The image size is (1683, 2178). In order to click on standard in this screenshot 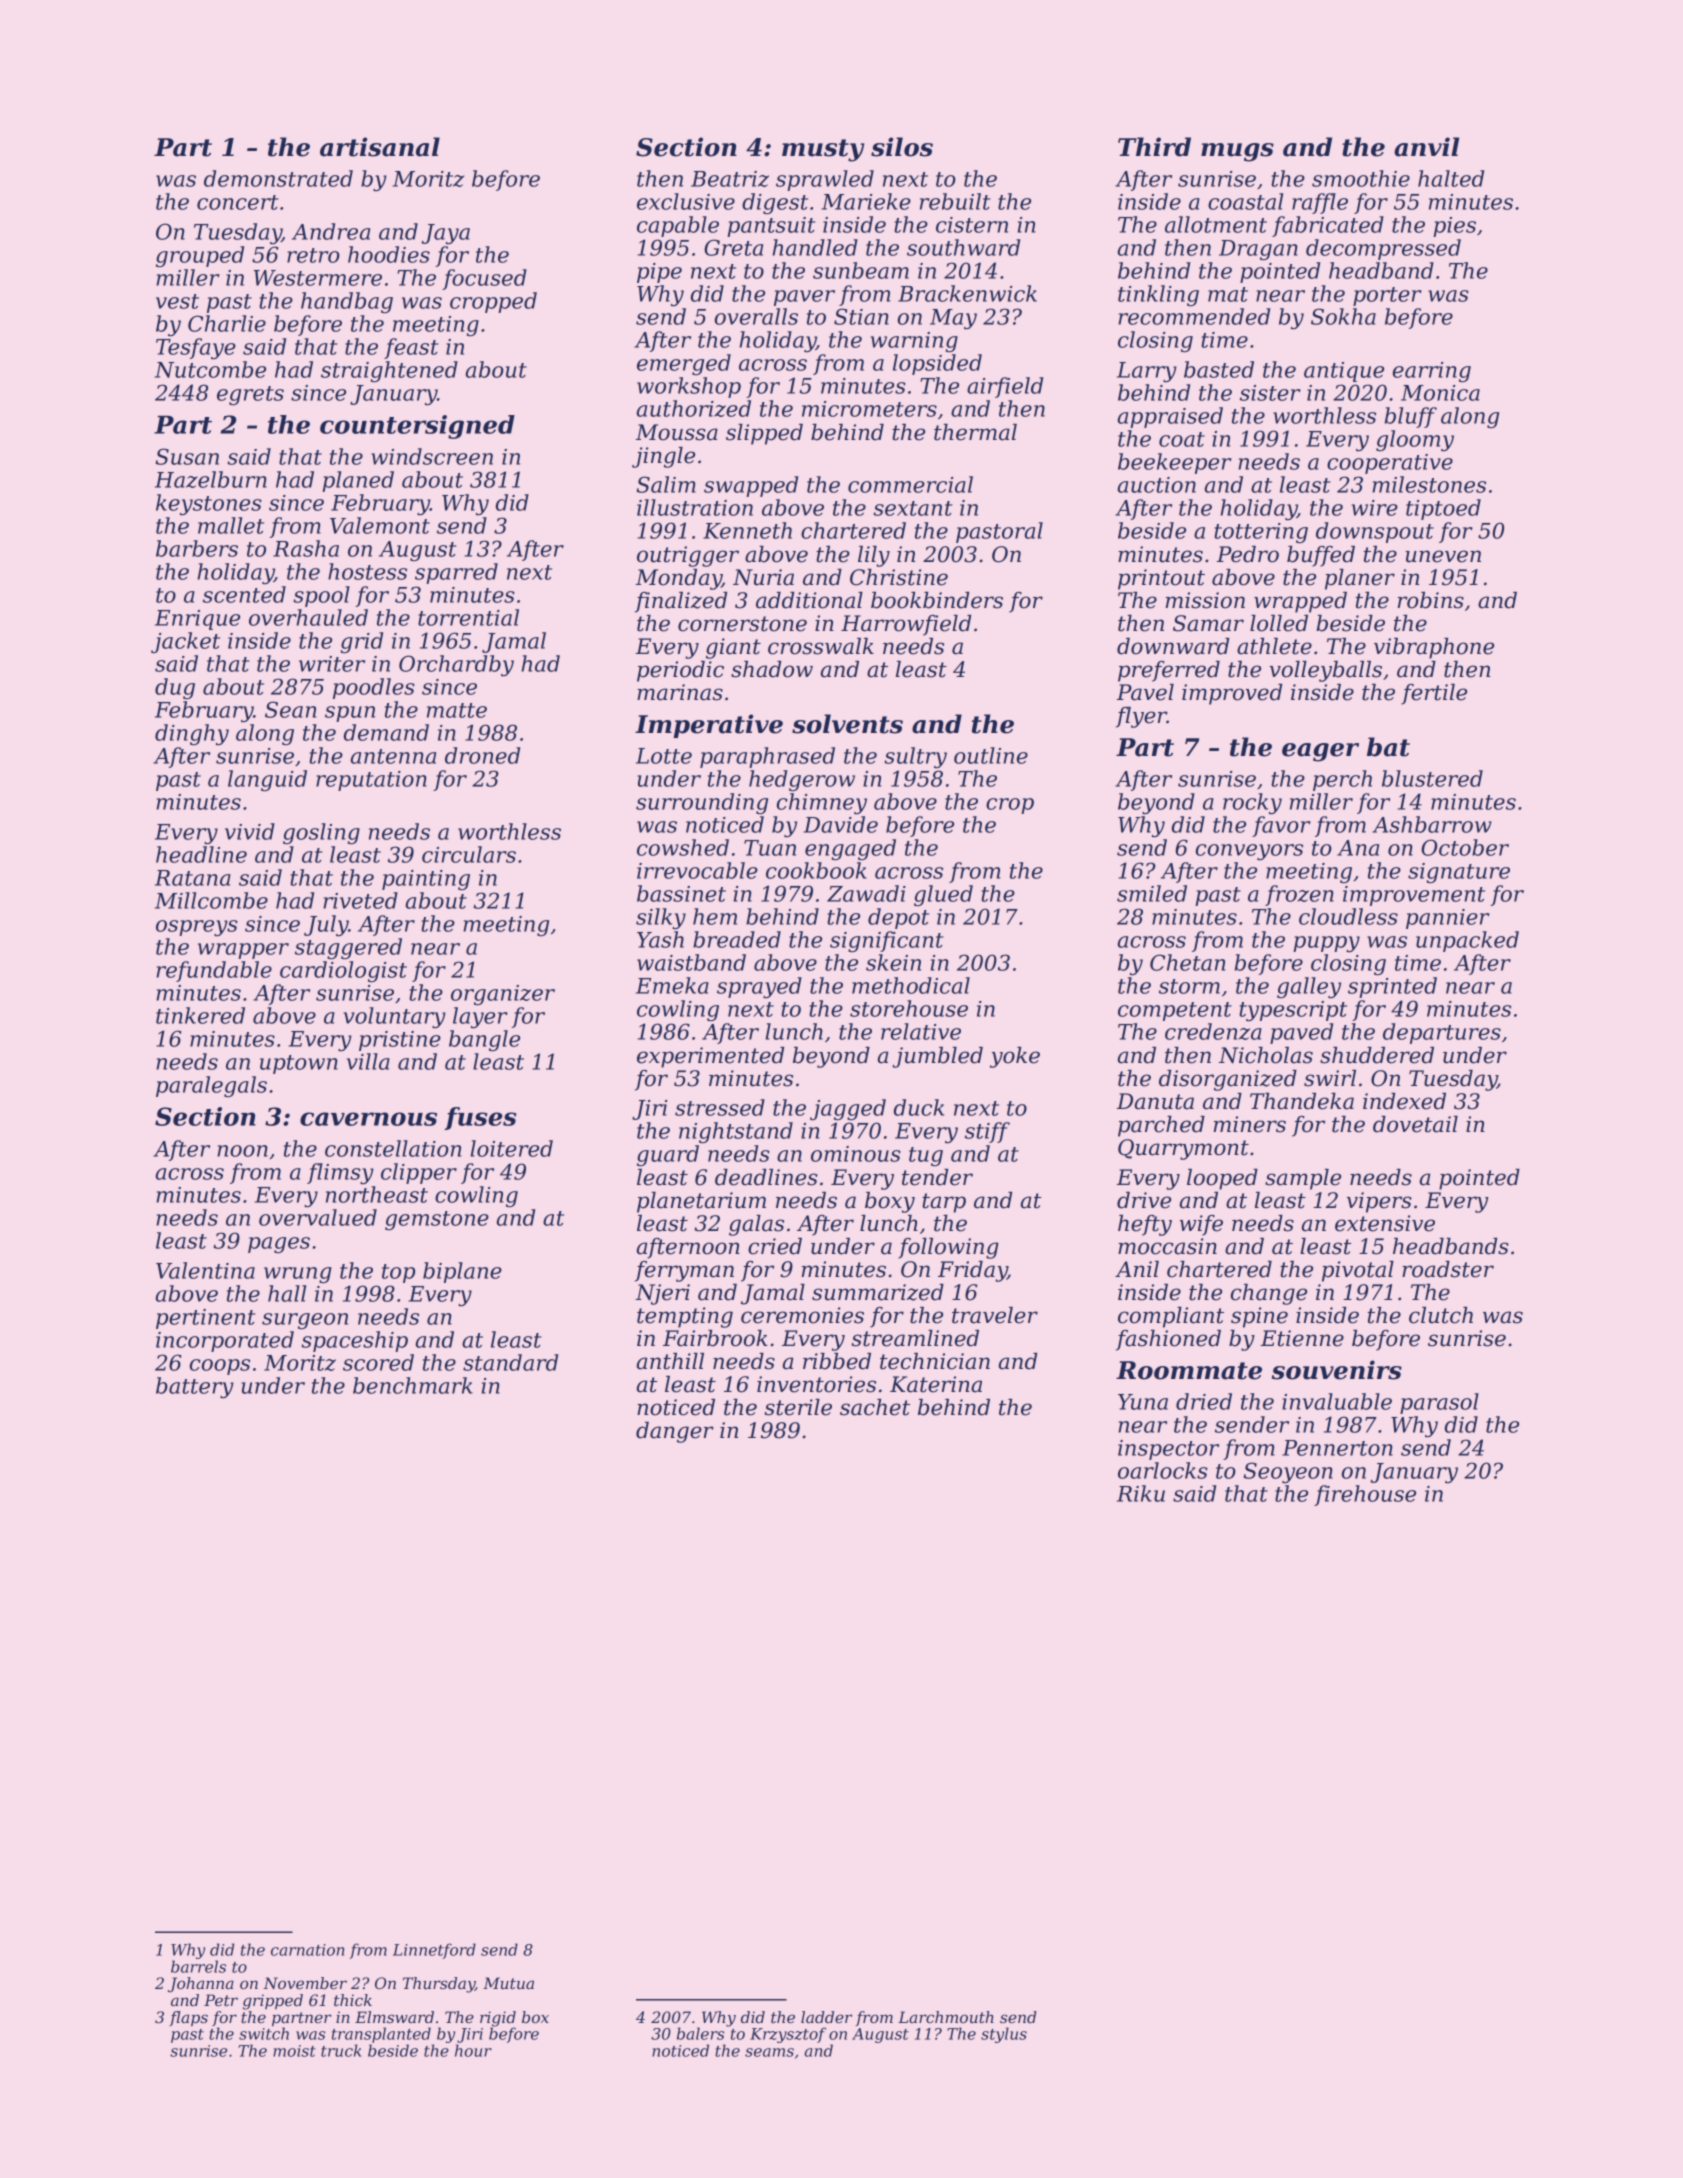, I will do `click(510, 1362)`.
